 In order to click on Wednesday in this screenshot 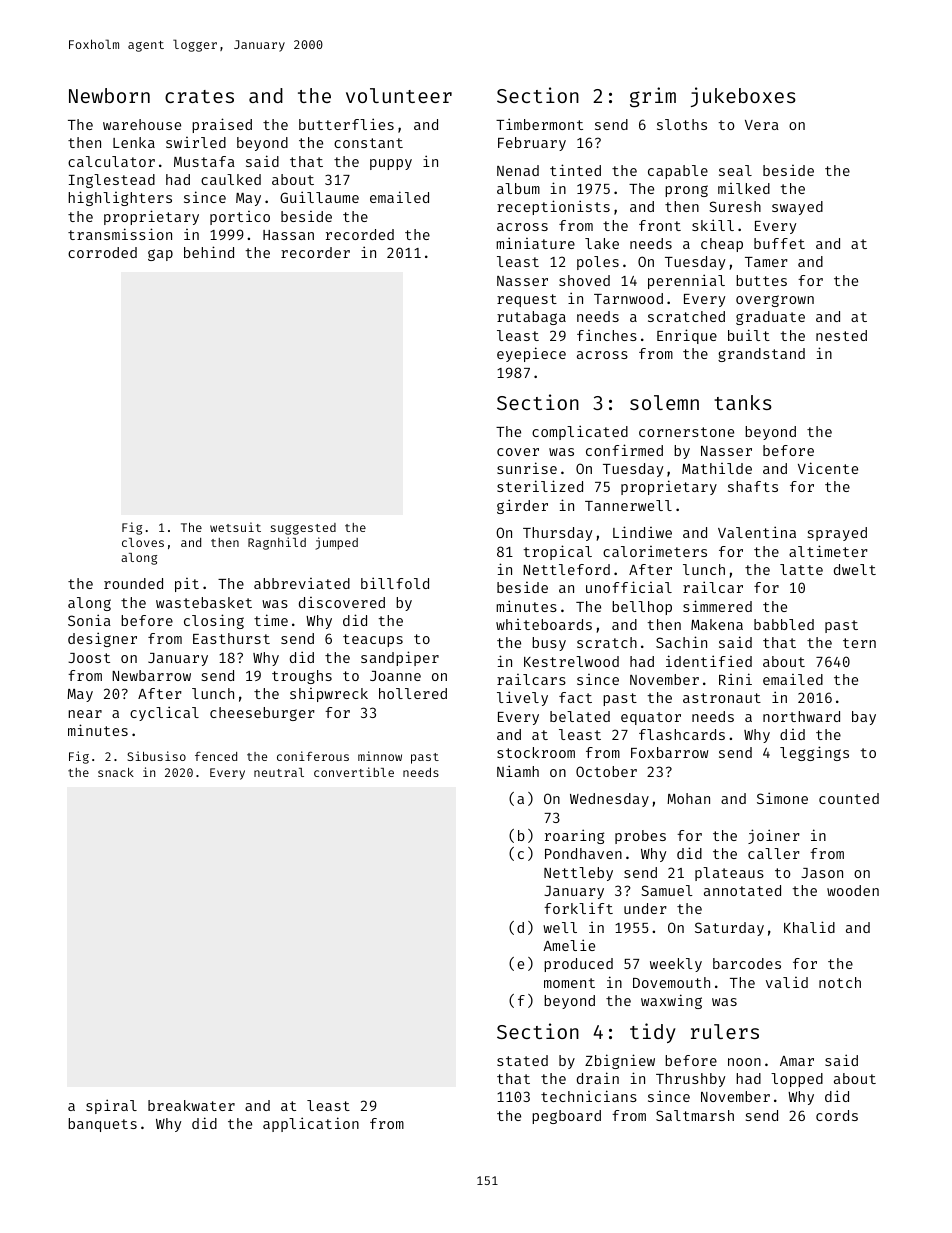, I will do `click(609, 800)`.
